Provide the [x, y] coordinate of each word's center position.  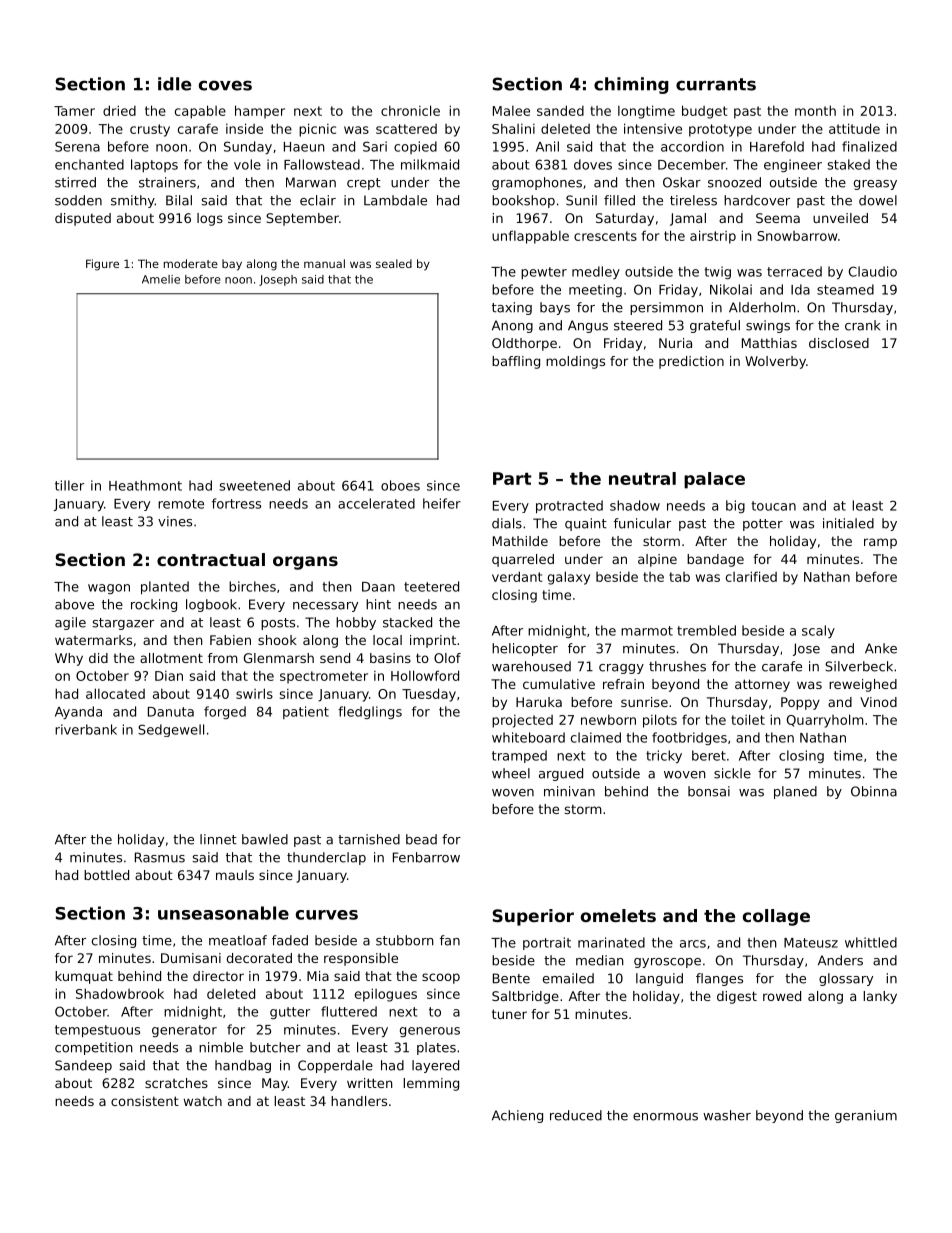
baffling [516, 362]
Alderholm [762, 307]
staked [848, 164]
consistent [145, 1101]
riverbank [86, 729]
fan [450, 940]
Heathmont [145, 485]
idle [174, 84]
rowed [782, 996]
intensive [653, 128]
